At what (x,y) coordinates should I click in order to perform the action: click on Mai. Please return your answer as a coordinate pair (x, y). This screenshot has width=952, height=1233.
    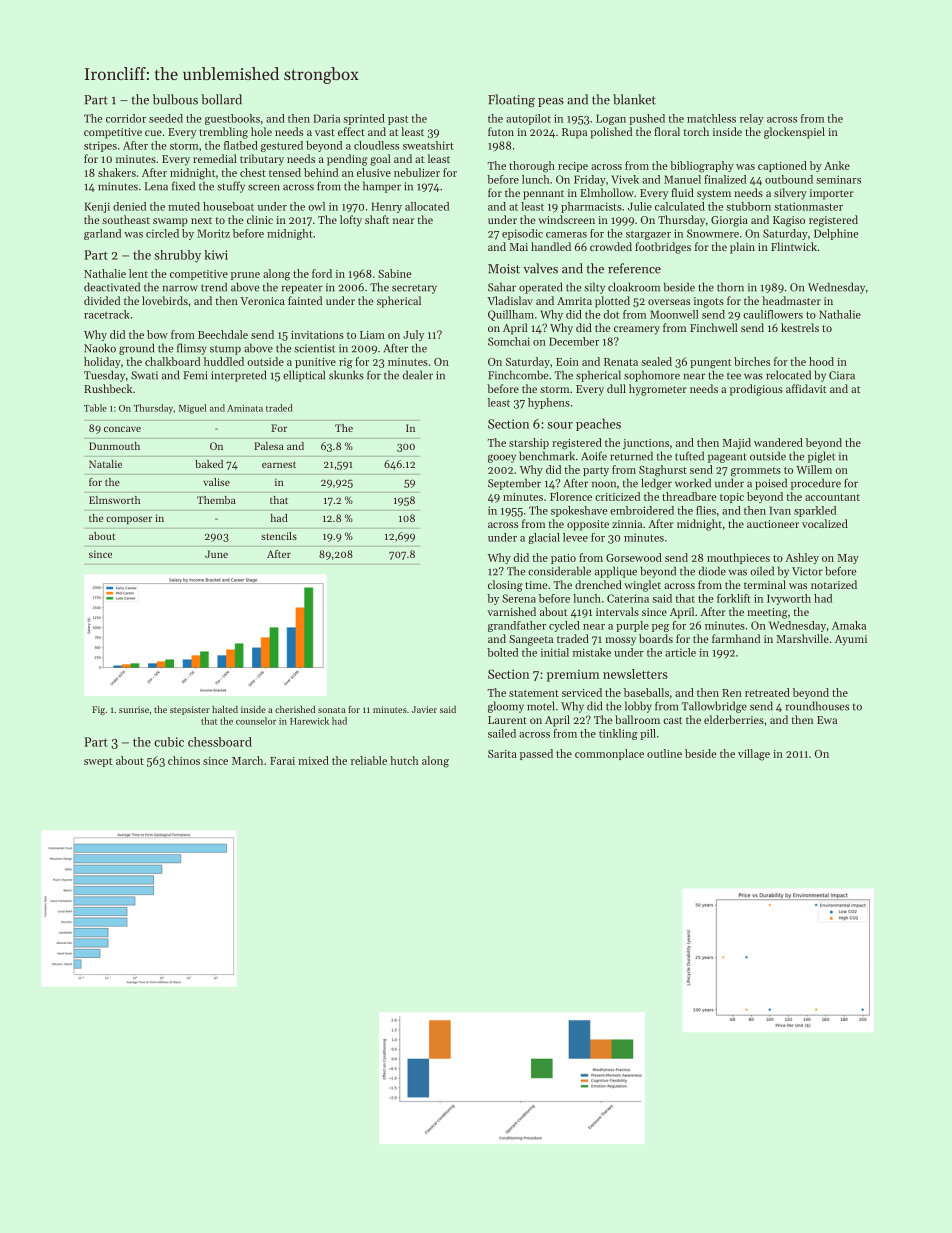
    Looking at the image, I should click on (518, 247).
